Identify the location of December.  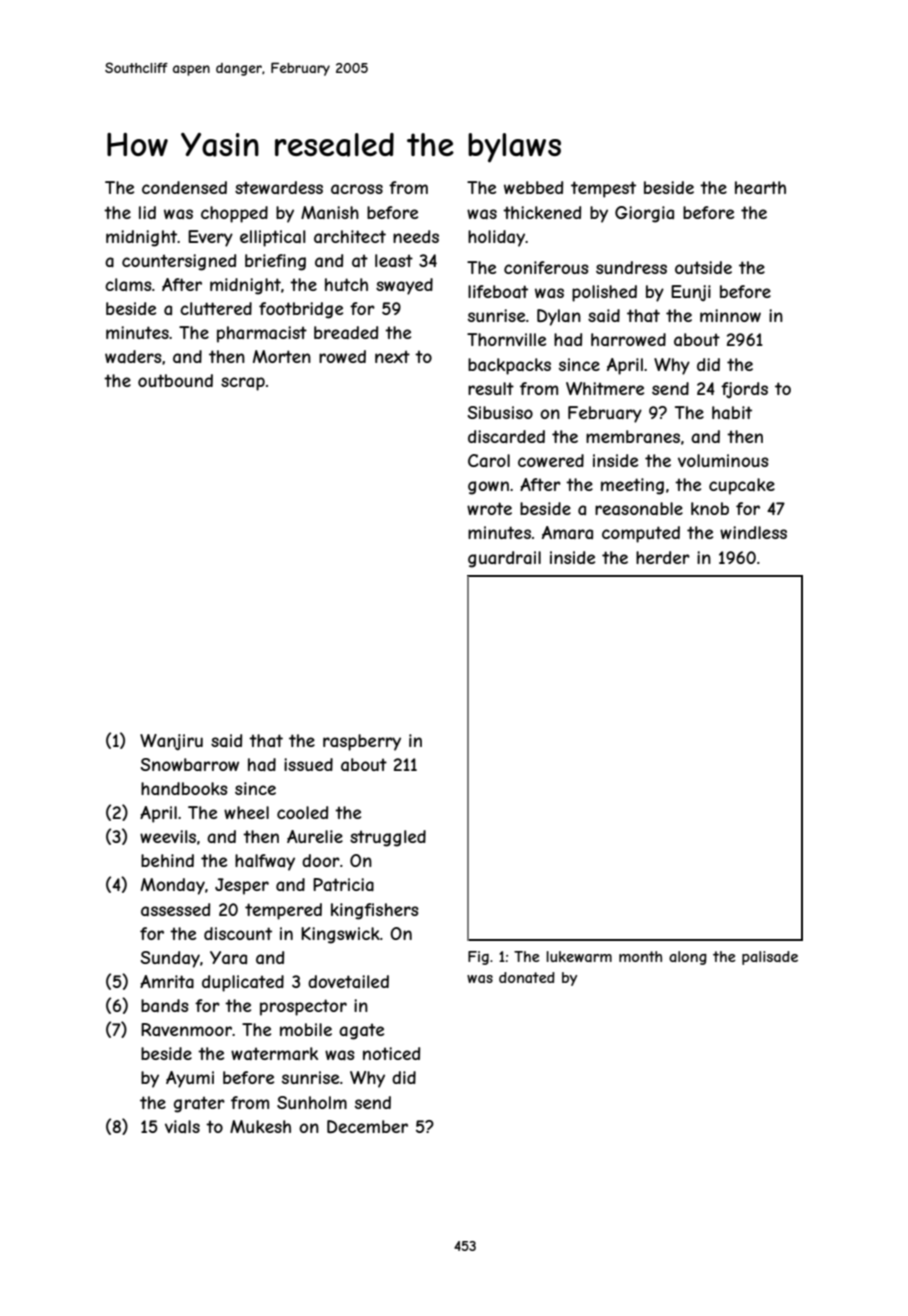
(367, 1126).
